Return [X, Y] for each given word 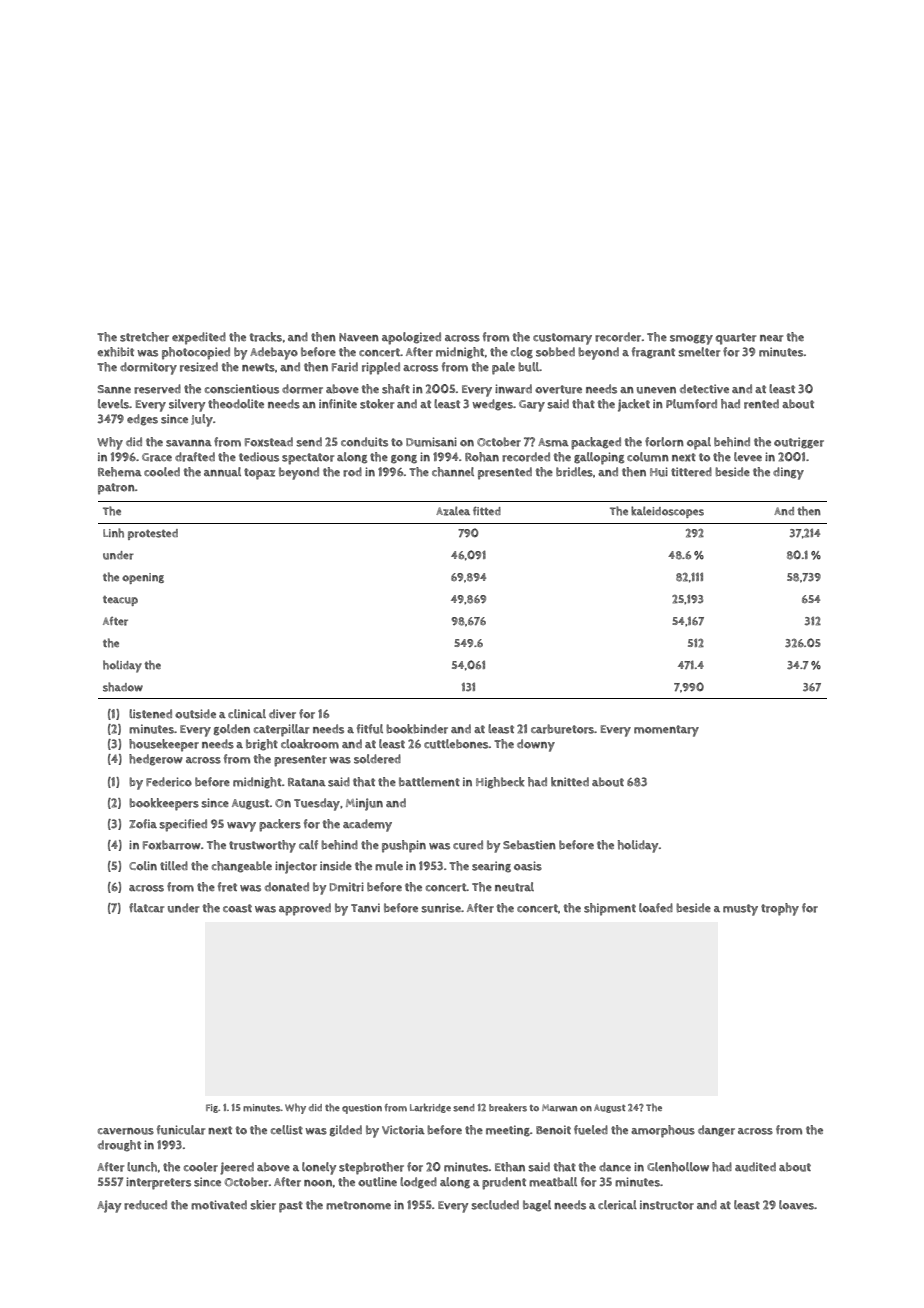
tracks [265, 337]
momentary [666, 731]
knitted [570, 782]
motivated [219, 1205]
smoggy [691, 340]
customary [562, 339]
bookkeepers [164, 804]
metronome [358, 1205]
